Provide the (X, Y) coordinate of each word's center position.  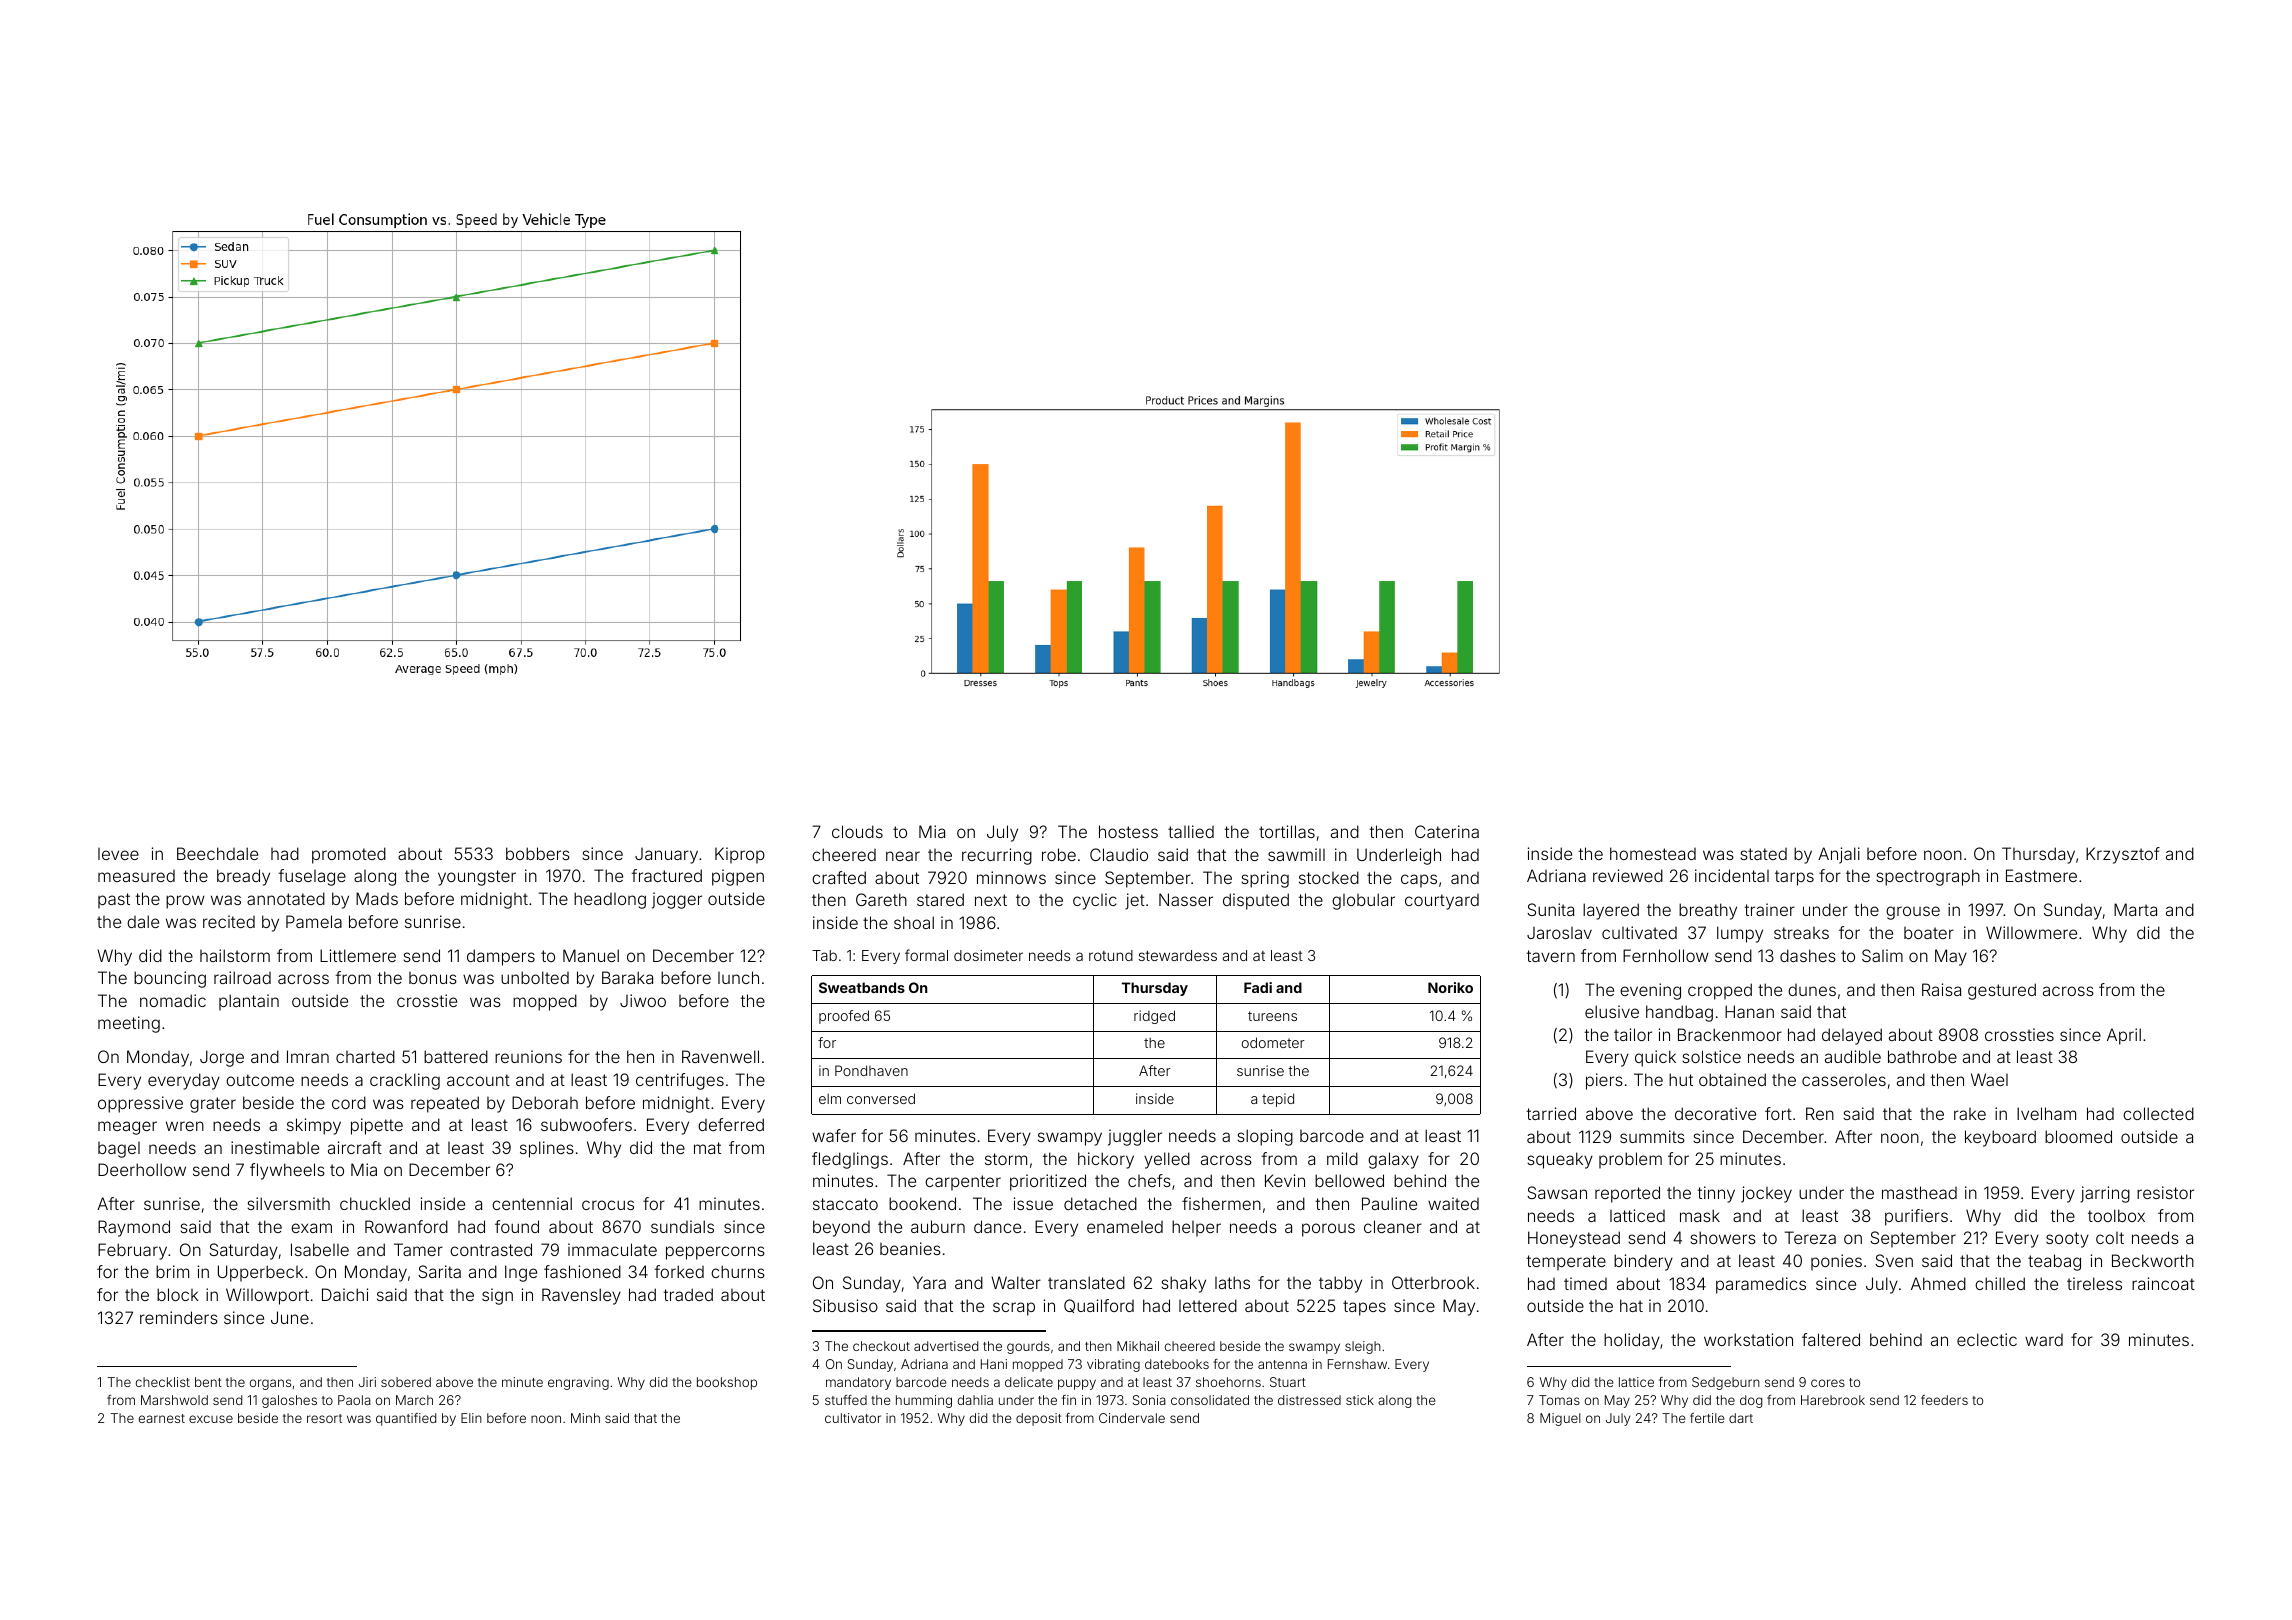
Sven (1894, 1260)
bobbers (538, 853)
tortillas (1287, 831)
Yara (929, 1282)
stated (1763, 854)
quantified (406, 1419)
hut (1681, 1079)
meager (127, 1128)
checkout (881, 1346)
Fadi (1258, 987)
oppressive (140, 1104)
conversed (881, 1098)
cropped (1720, 991)
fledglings (850, 1160)
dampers (501, 957)
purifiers (1916, 1217)
